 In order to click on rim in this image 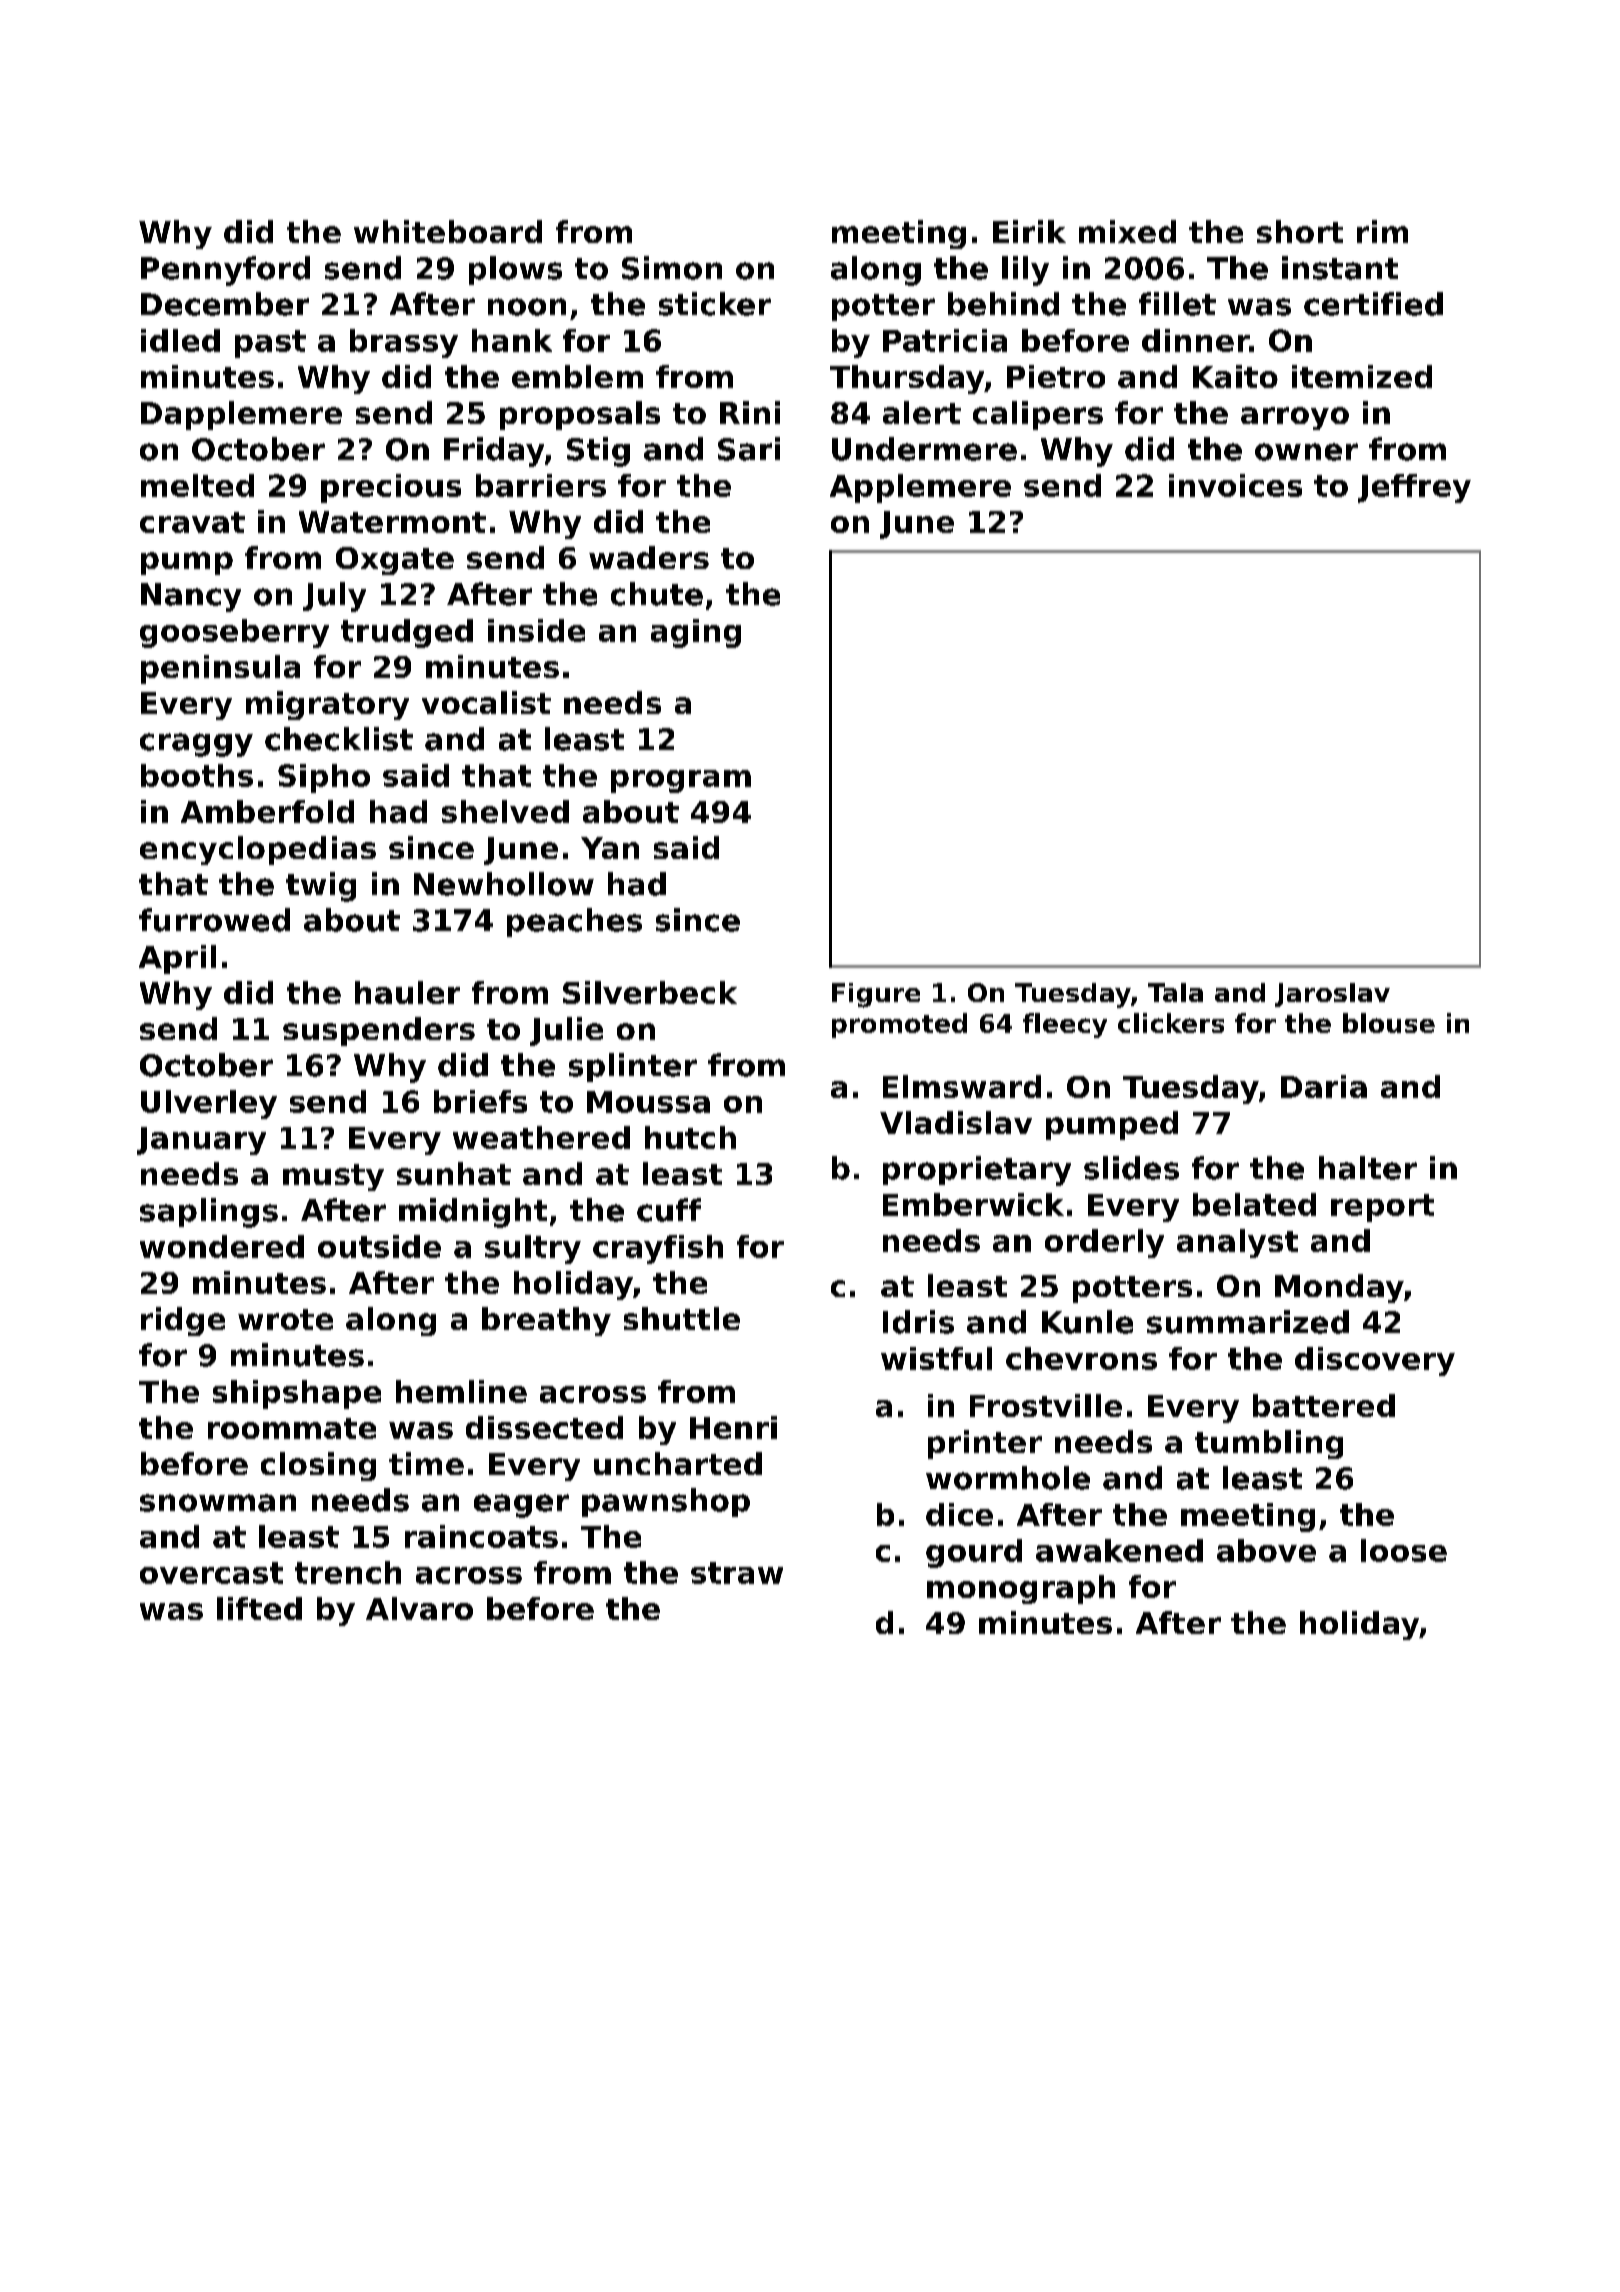, I will do `click(1382, 231)`.
